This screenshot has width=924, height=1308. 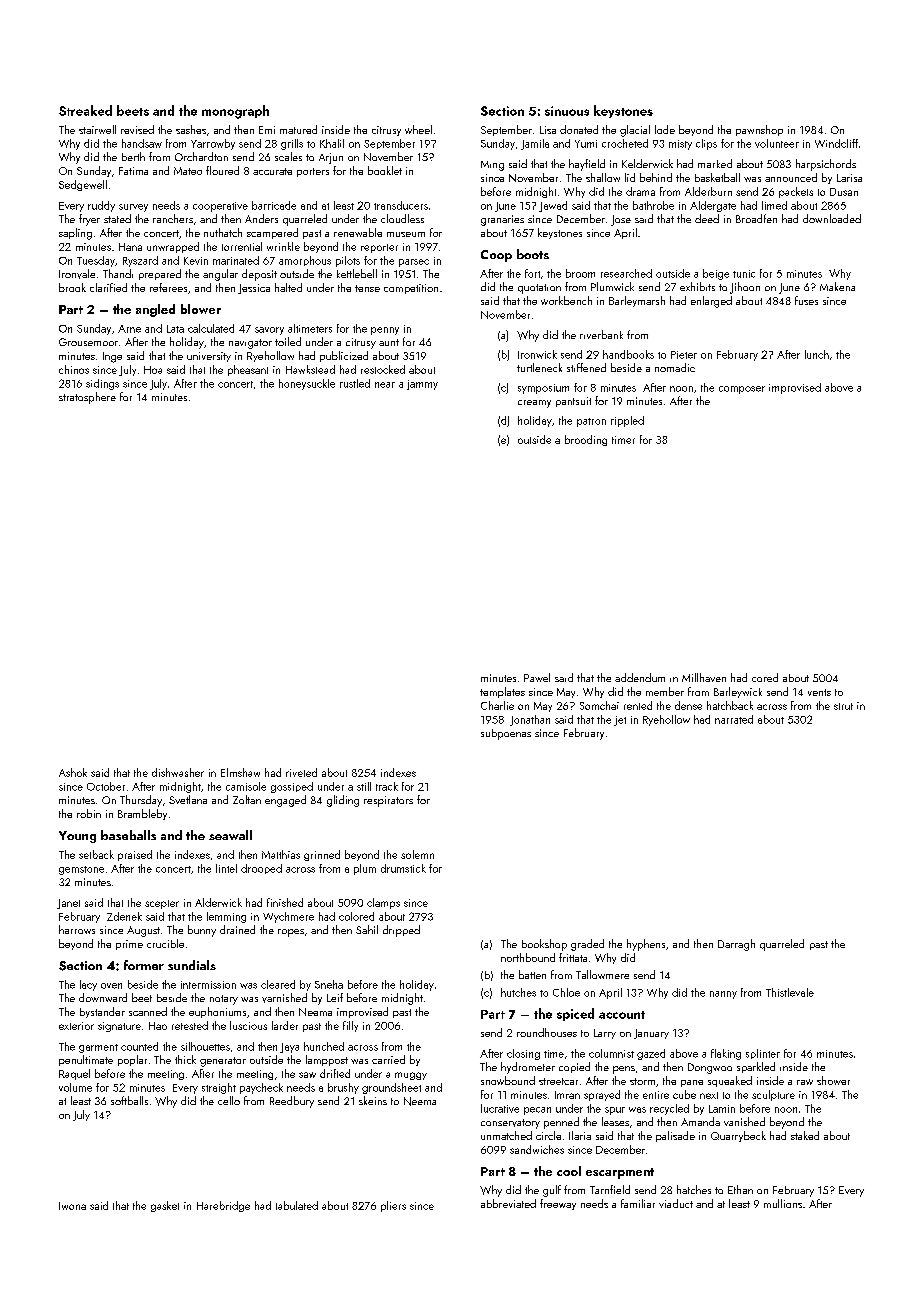 What do you see at coordinates (72, 1206) in the screenshot?
I see `Iwona` at bounding box center [72, 1206].
